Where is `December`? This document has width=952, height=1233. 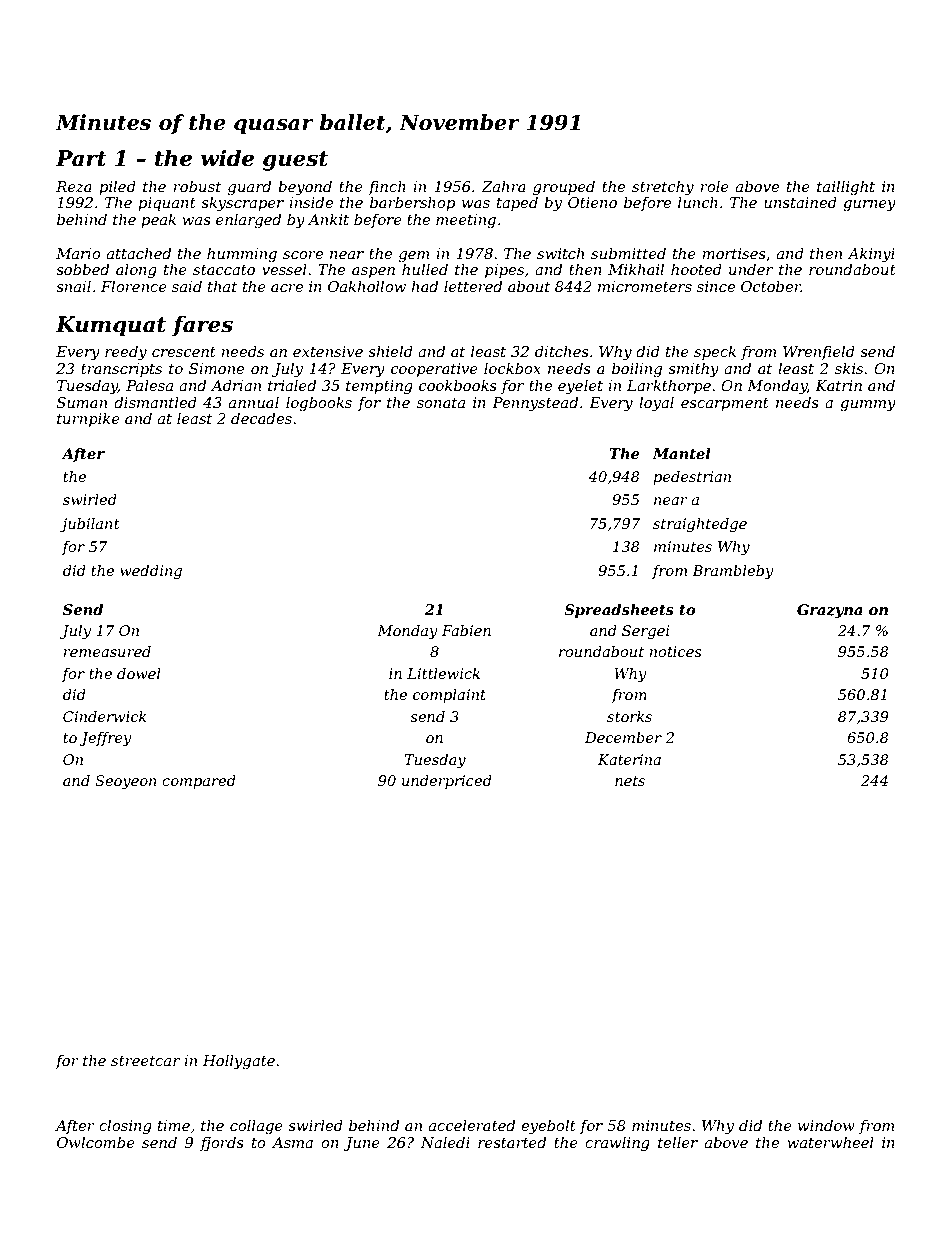 December is located at coordinates (623, 737).
